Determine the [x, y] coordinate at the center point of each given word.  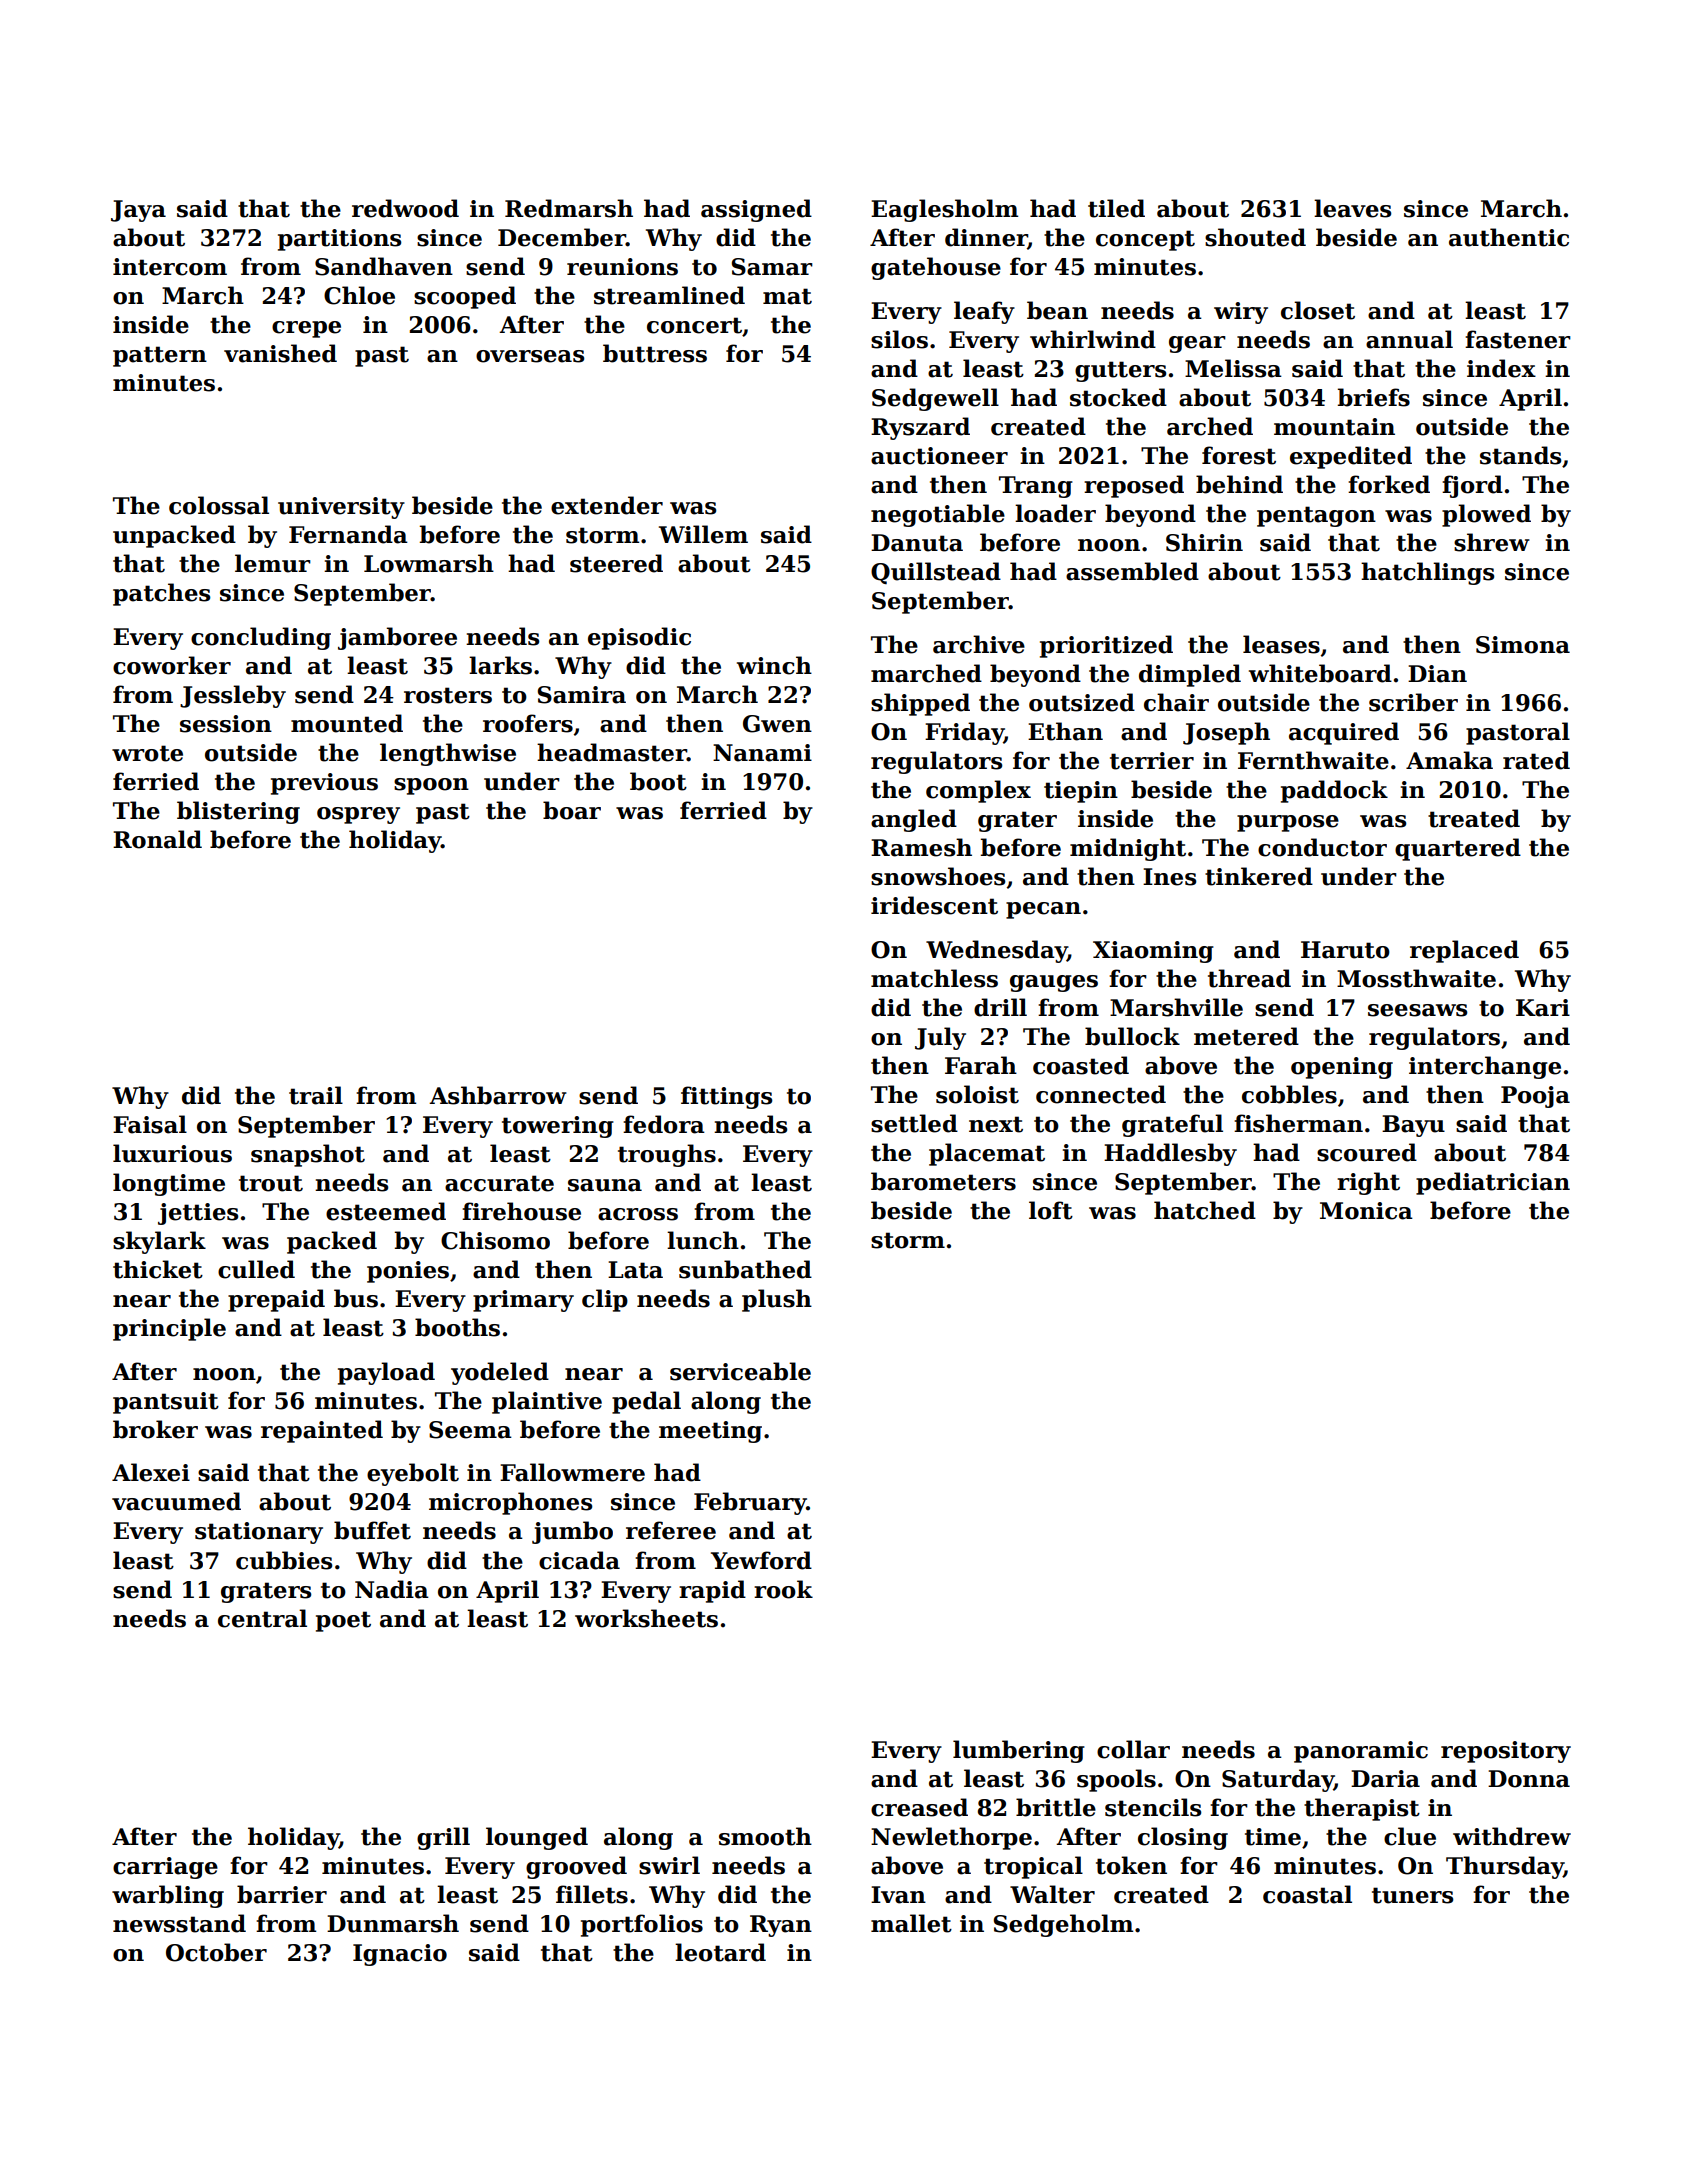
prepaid [276, 1300]
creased [919, 1807]
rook [783, 1589]
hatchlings [1427, 573]
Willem [703, 534]
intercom [170, 267]
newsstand [179, 1923]
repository [1506, 1752]
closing [1183, 1838]
